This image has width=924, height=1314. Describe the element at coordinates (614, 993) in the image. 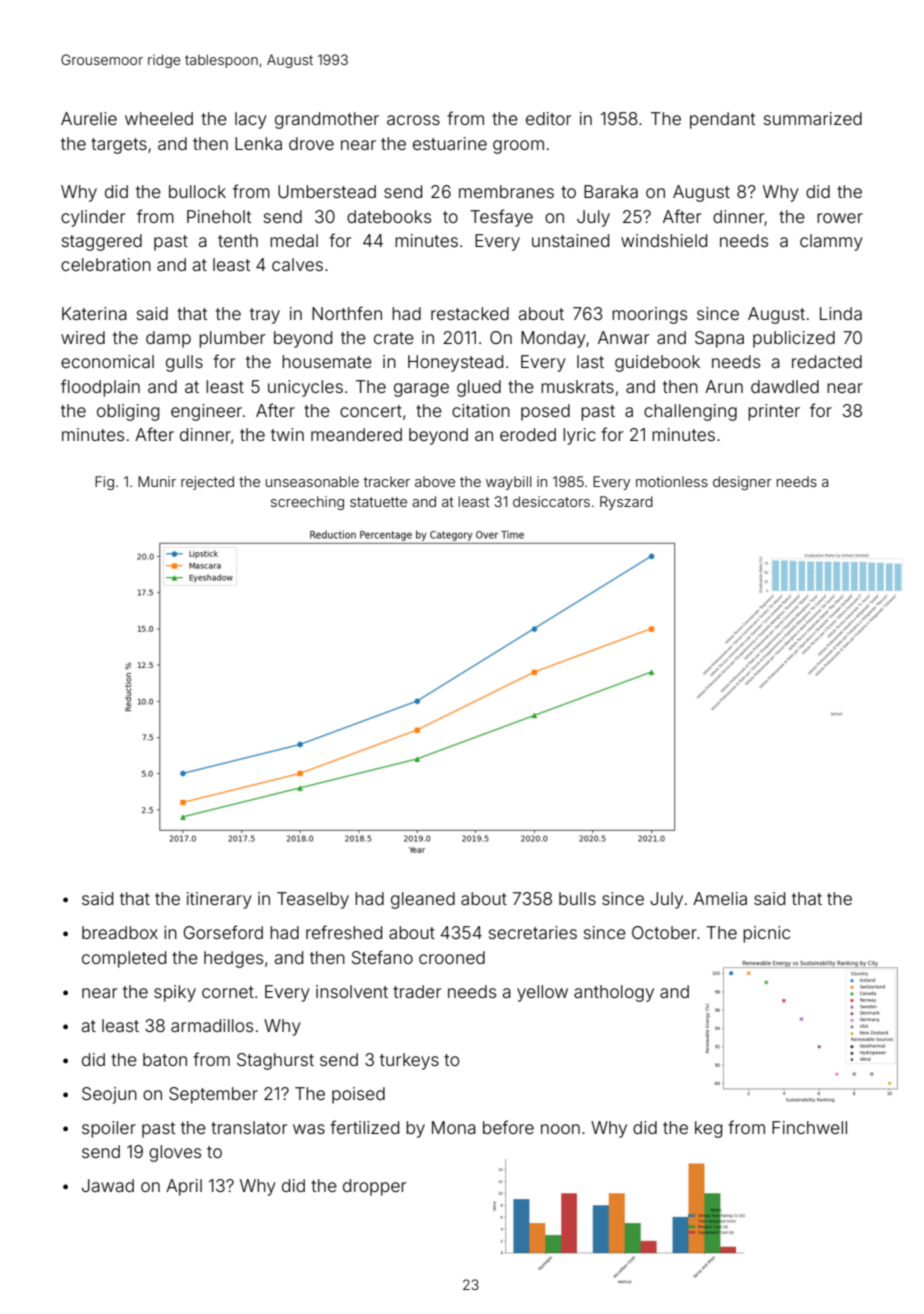

I see `anthology` at that location.
